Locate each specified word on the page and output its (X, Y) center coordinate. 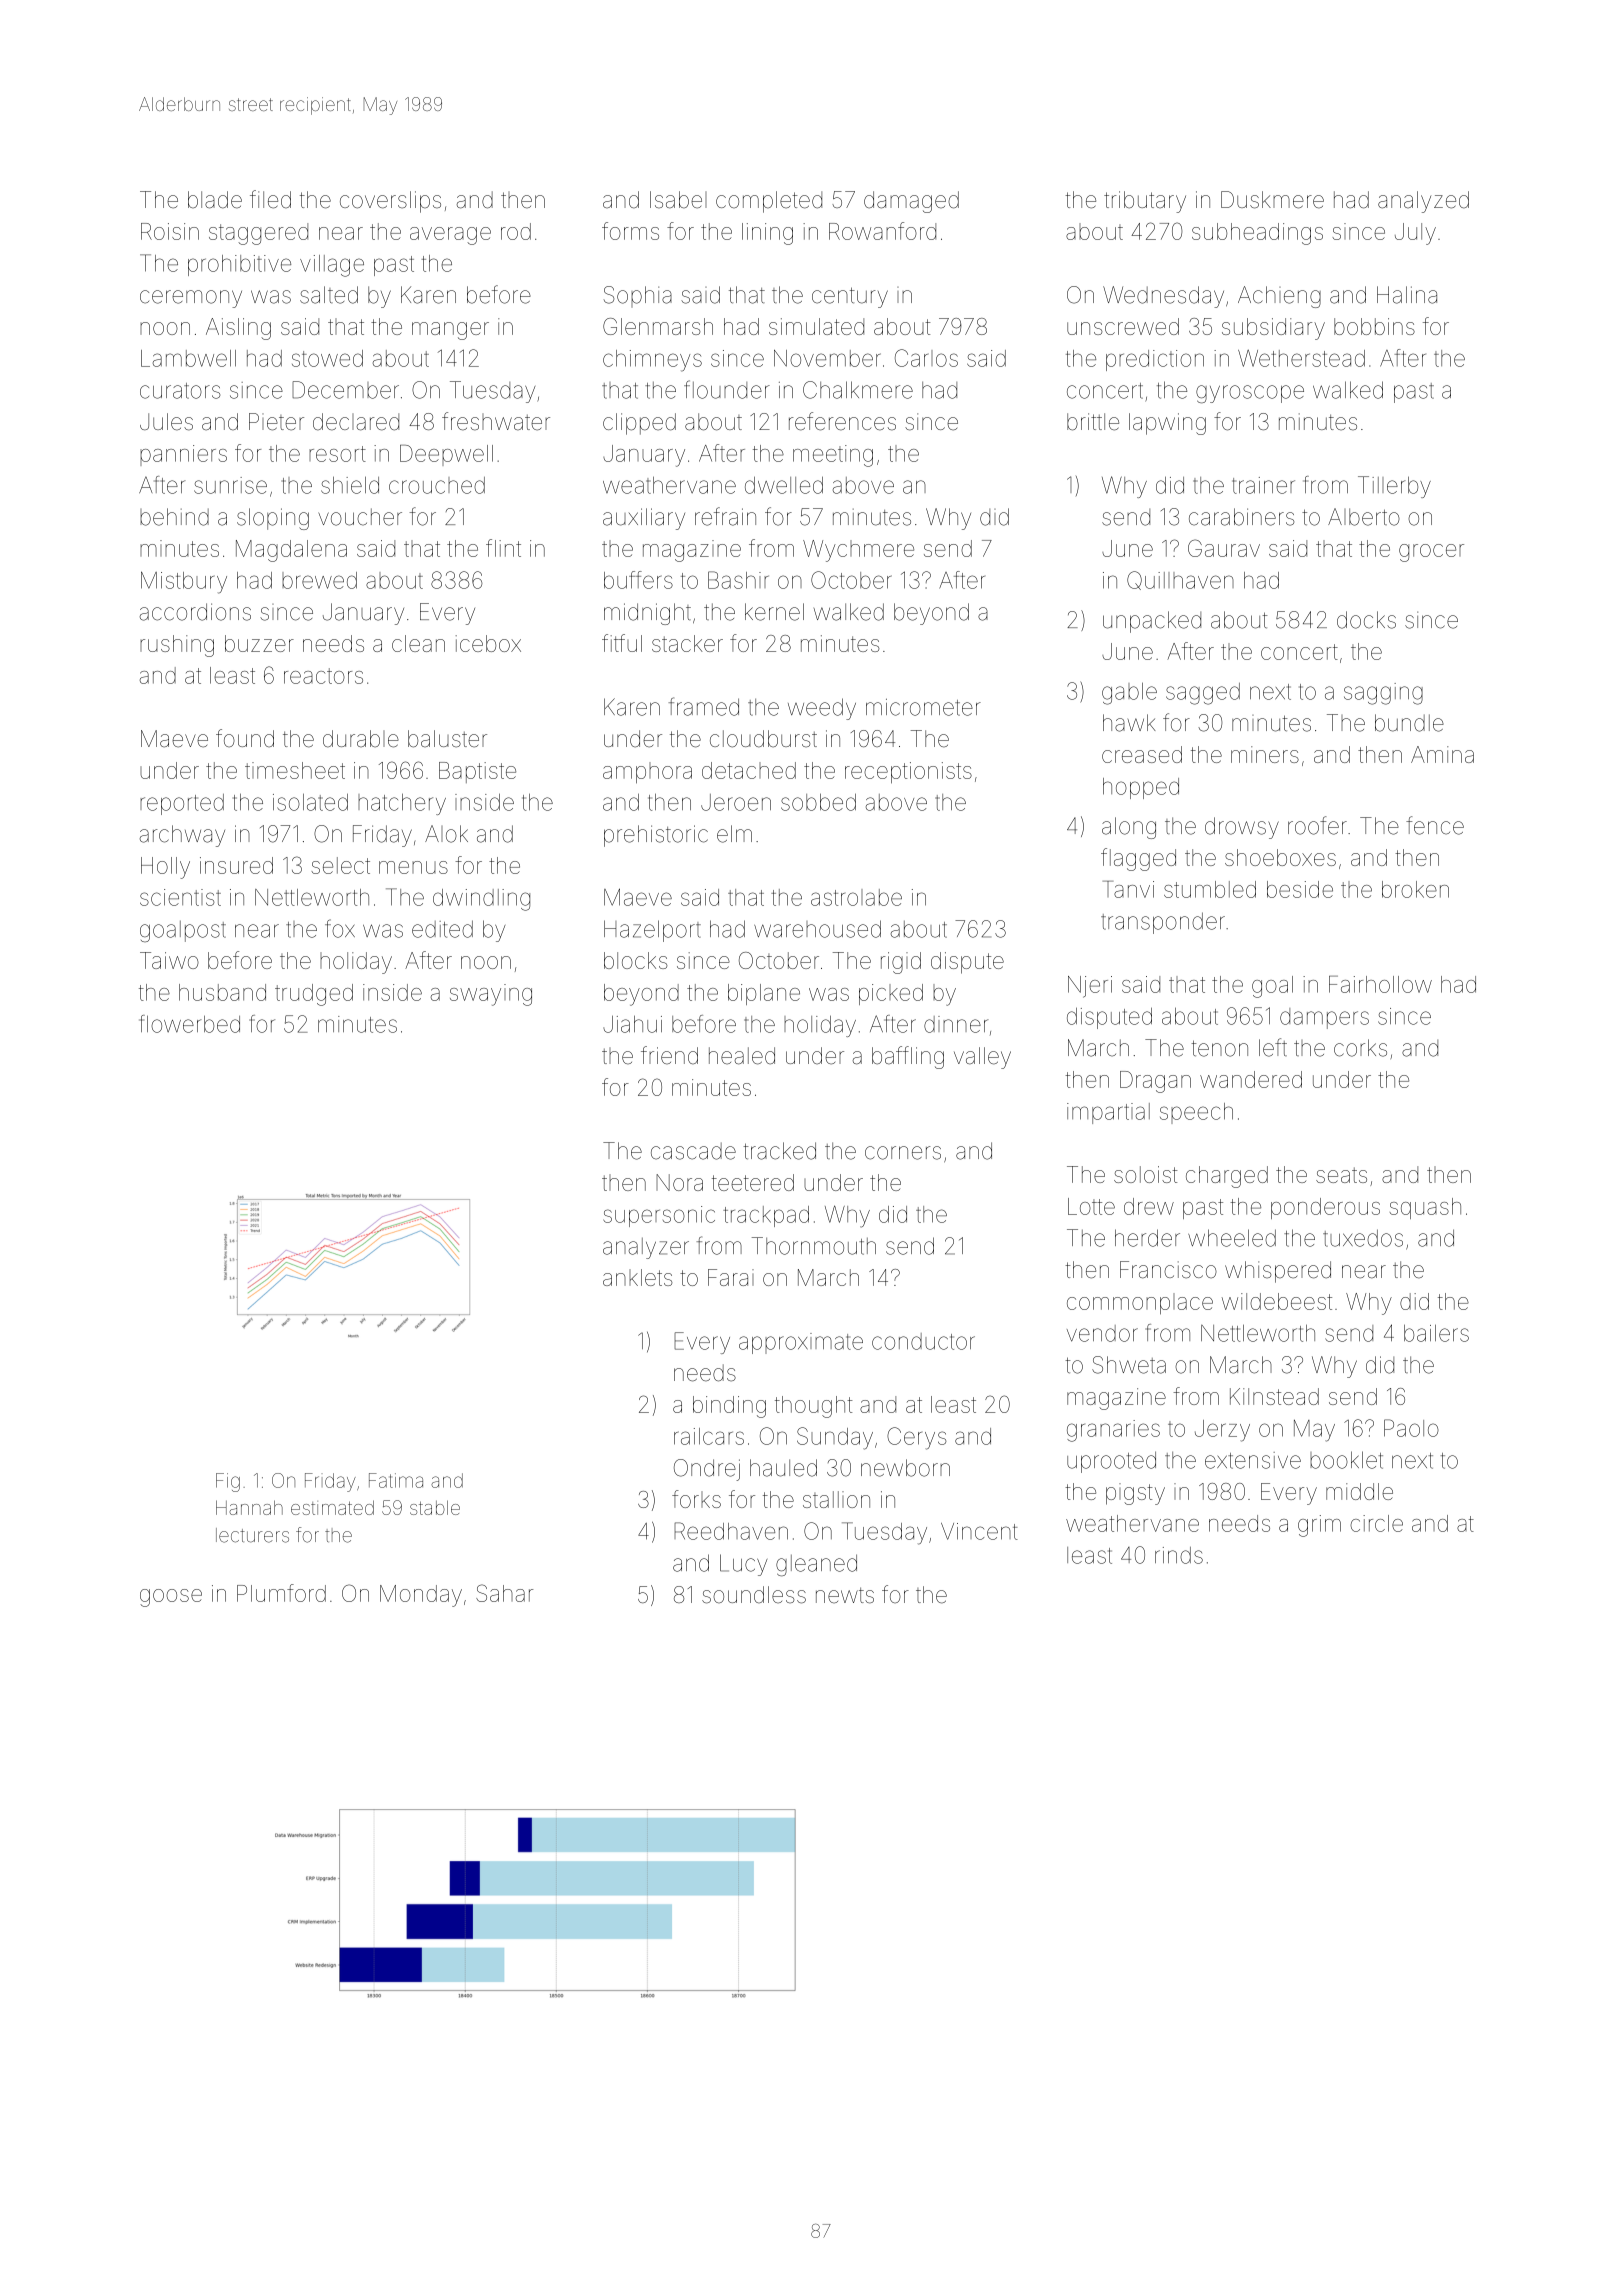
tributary (1145, 202)
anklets (638, 1277)
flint (503, 548)
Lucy (743, 1565)
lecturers (252, 1535)
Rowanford (882, 231)
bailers (1436, 1333)
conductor (923, 1341)
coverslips (390, 202)
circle (1376, 1523)
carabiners (1241, 517)
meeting (833, 456)
